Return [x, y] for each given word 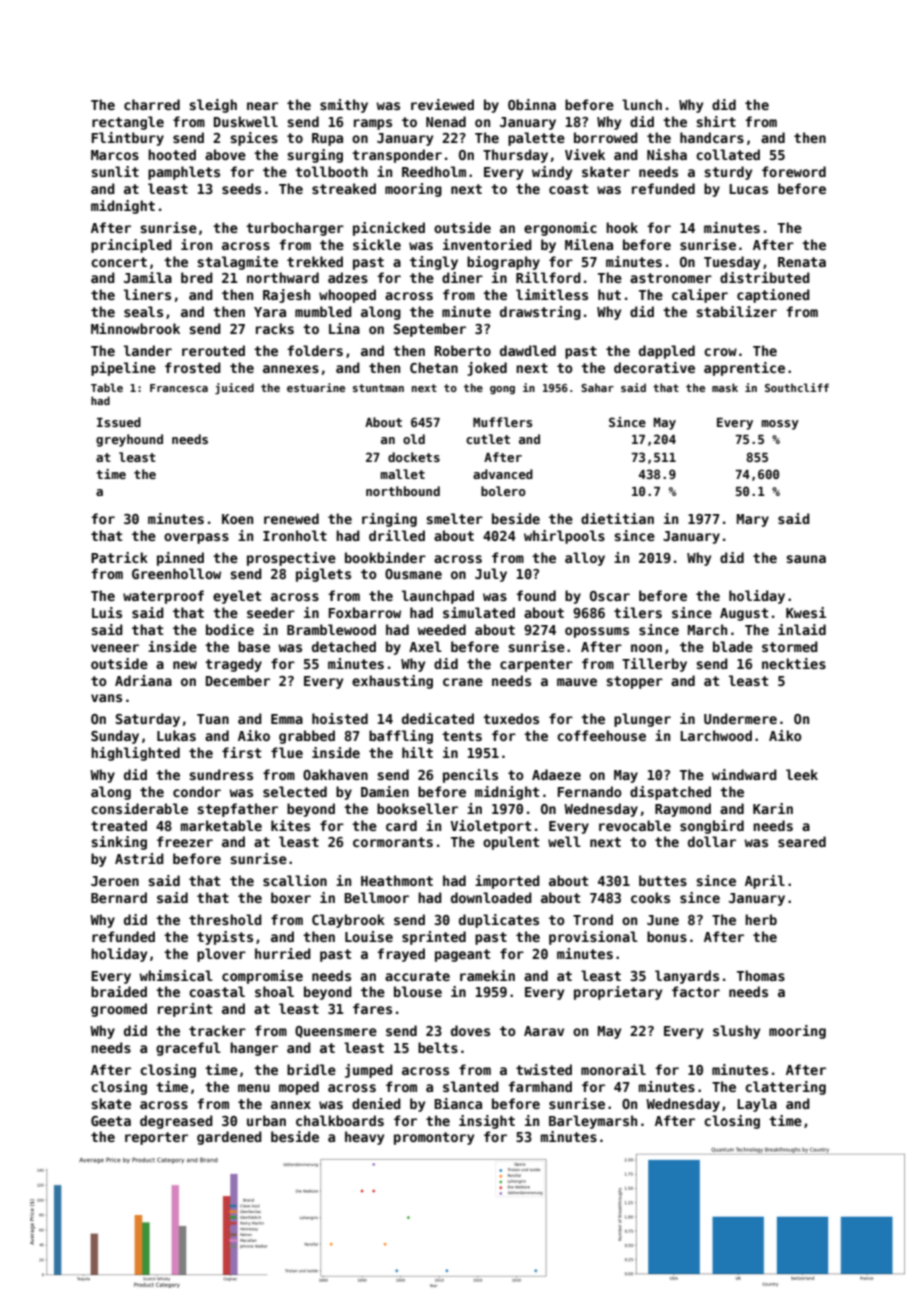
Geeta [111, 1121]
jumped [369, 1071]
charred [152, 104]
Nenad [446, 121]
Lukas [176, 735]
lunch [642, 104]
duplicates [499, 921]
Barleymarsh [593, 1122]
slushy [736, 1032]
